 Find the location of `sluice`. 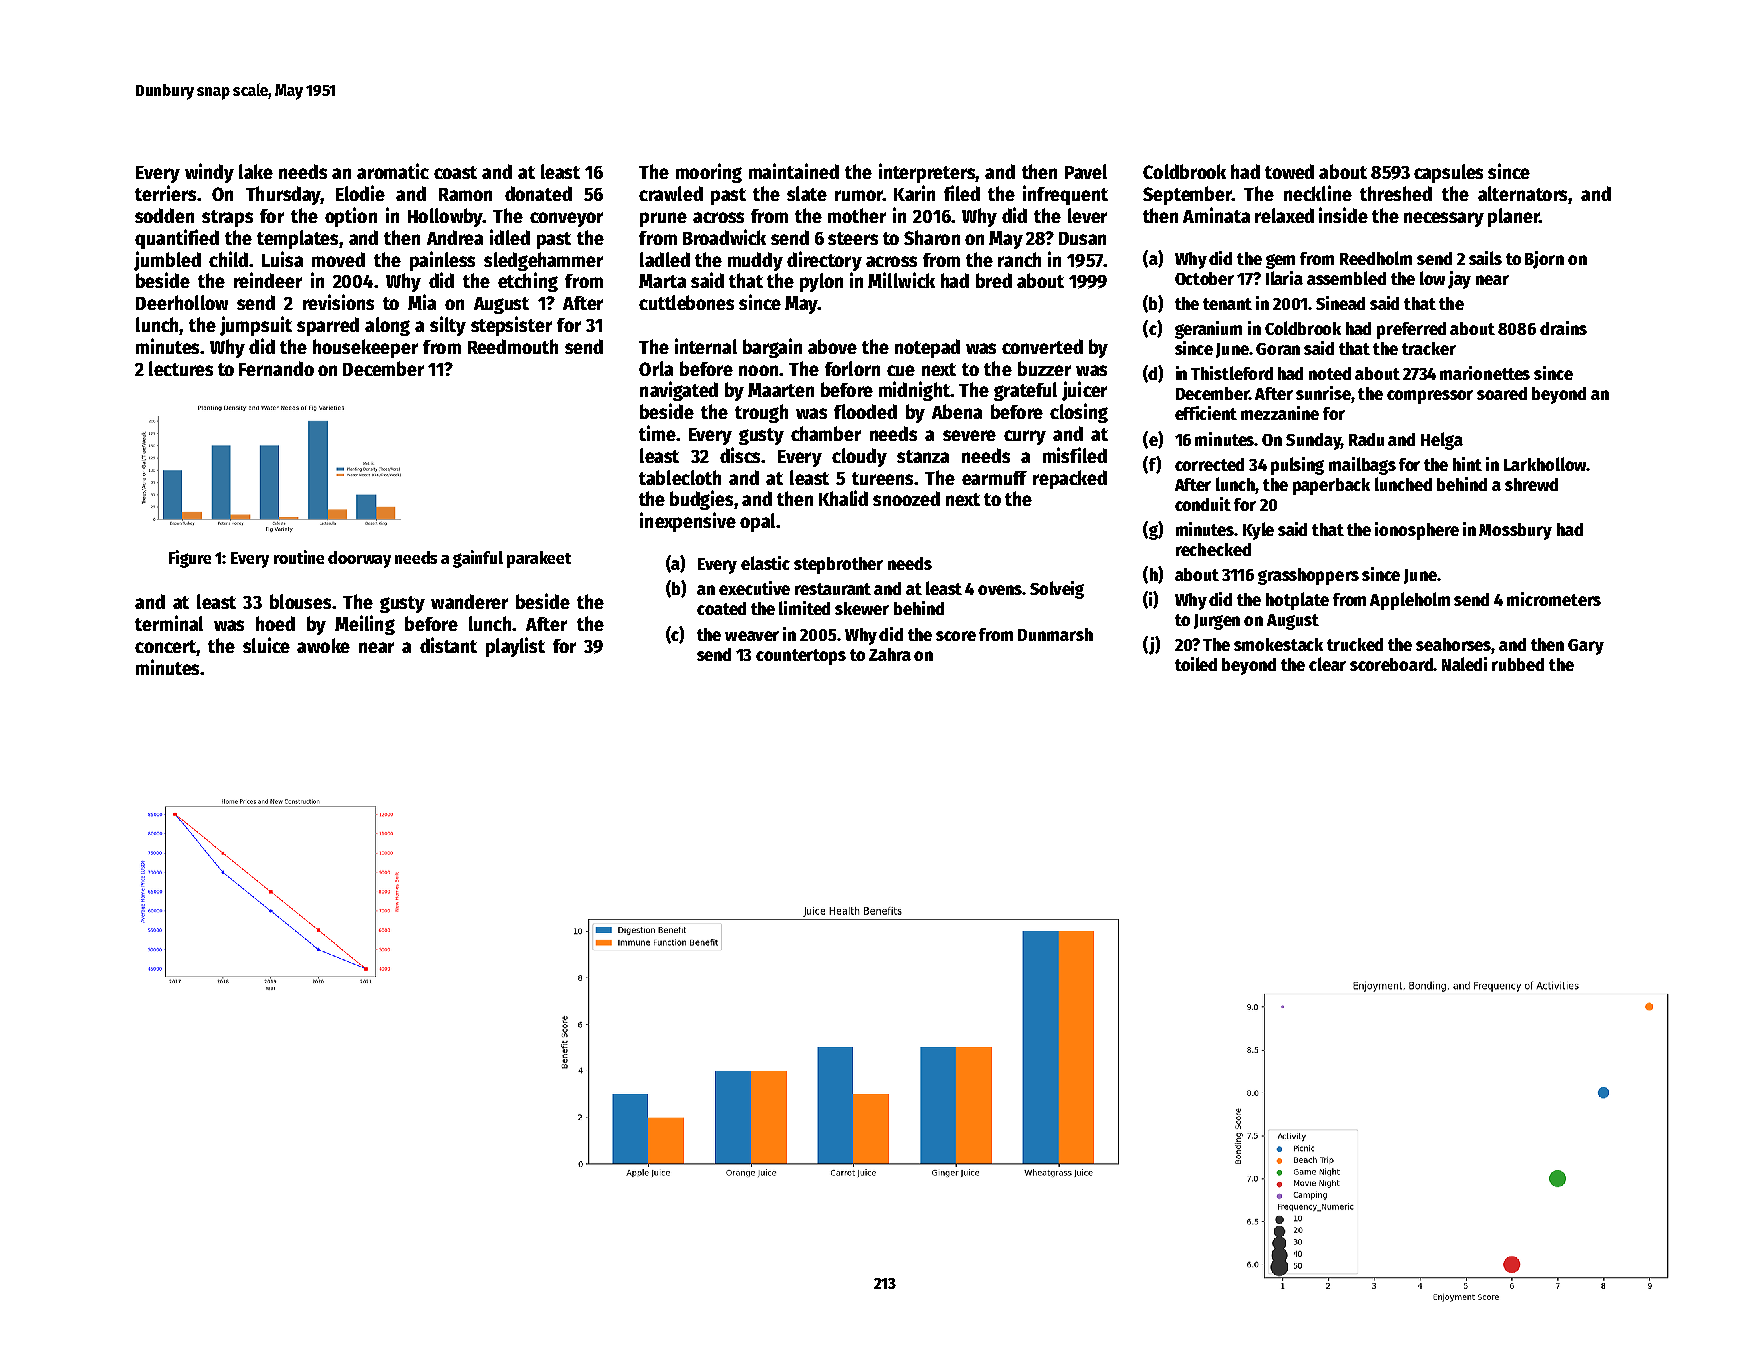

sluice is located at coordinates (266, 645).
